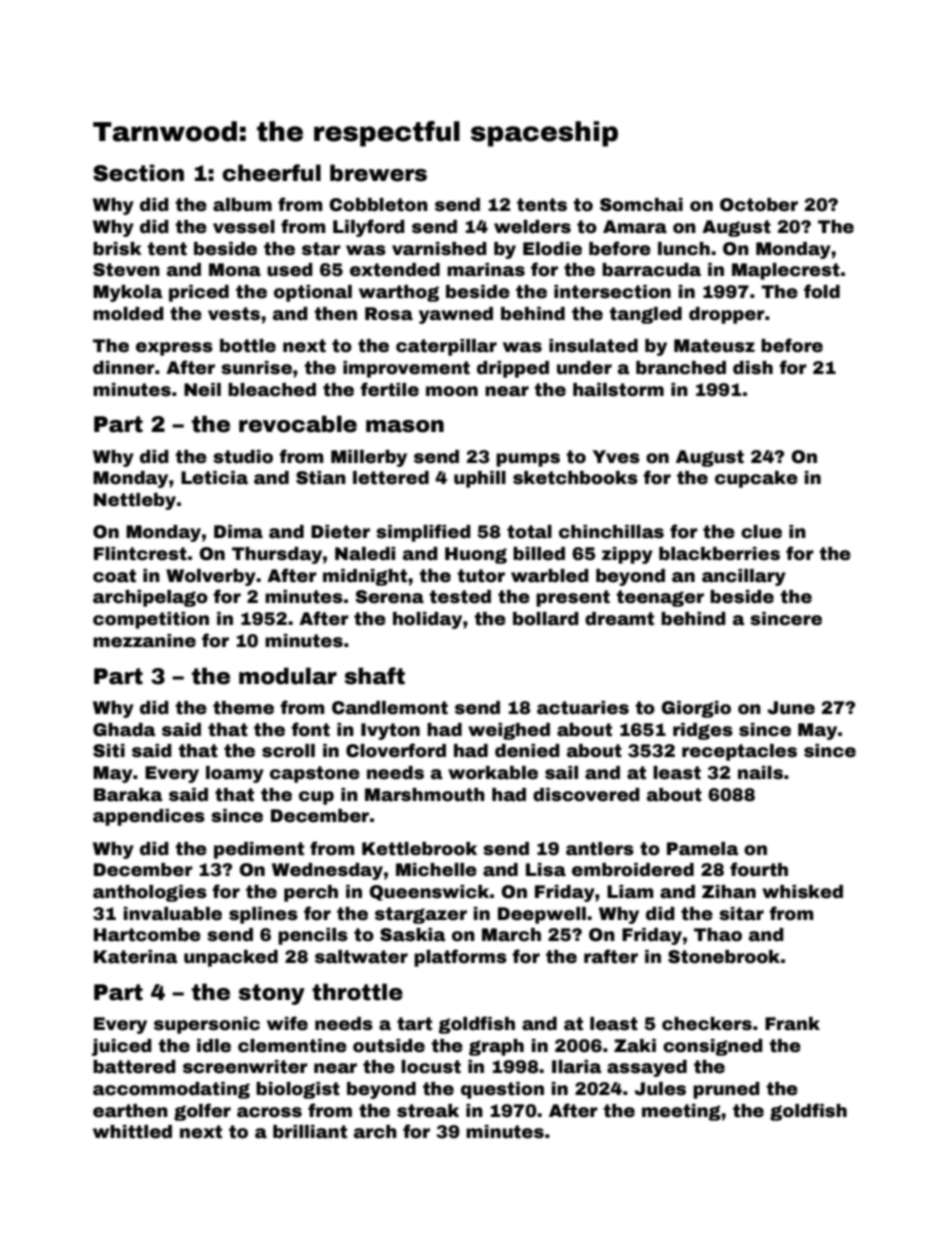  Describe the element at coordinates (147, 935) in the document. I see `Hartcombe` at that location.
